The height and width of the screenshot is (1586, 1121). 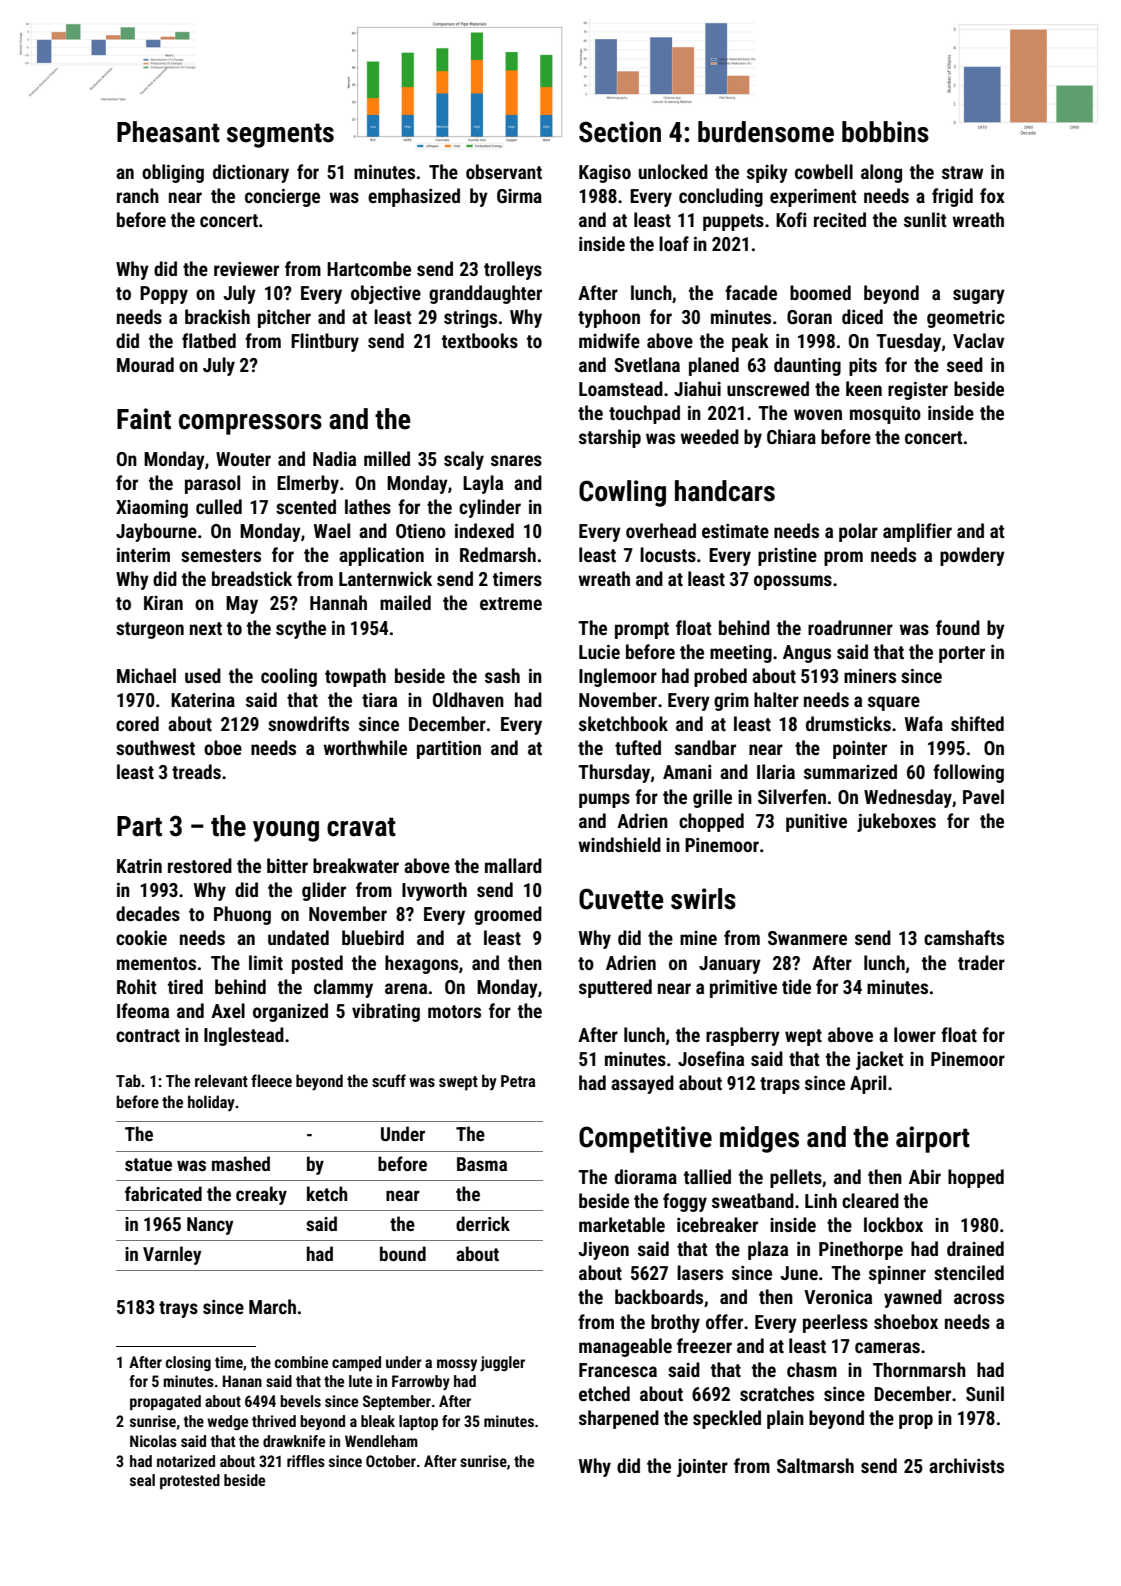 What do you see at coordinates (223, 747) in the screenshot?
I see `oboe` at bounding box center [223, 747].
